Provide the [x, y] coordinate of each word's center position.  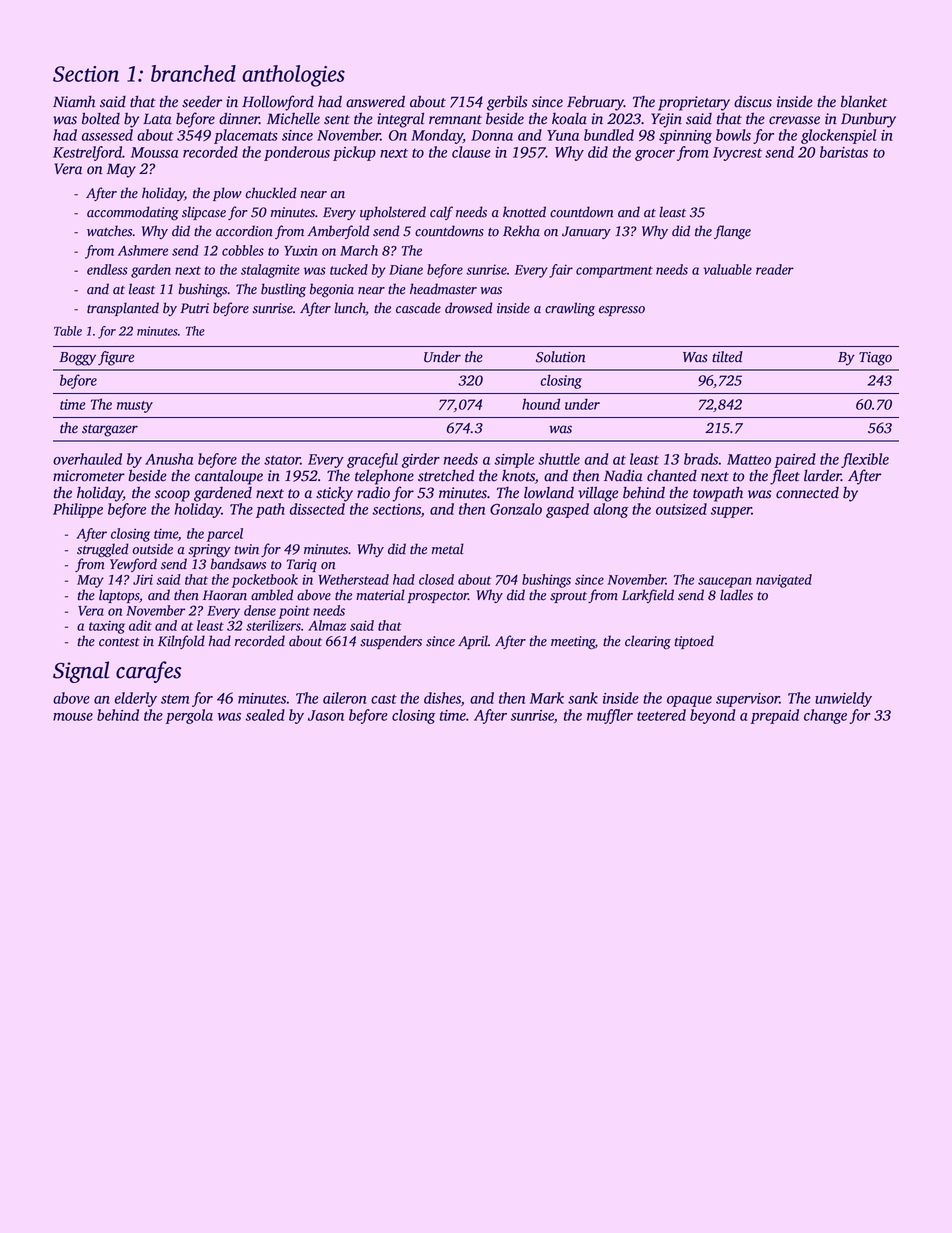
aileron [344, 698]
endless [107, 269]
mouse [73, 717]
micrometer [89, 476]
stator [282, 460]
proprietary [694, 103]
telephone [384, 477]
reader [775, 269]
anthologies [293, 76]
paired [795, 460]
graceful [372, 460]
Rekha [521, 231]
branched [193, 73]
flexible [865, 460]
